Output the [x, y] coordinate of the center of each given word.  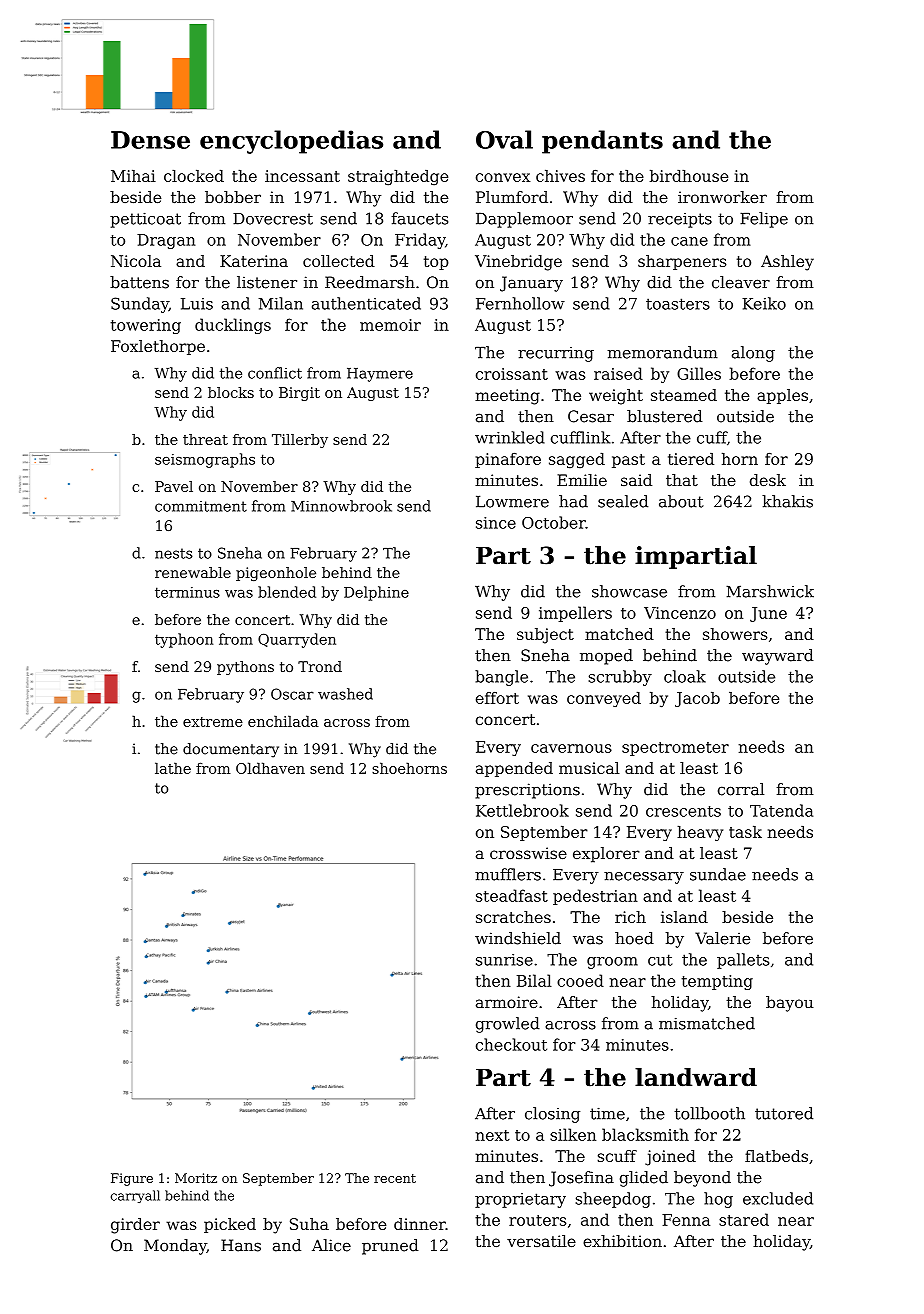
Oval [504, 139]
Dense [150, 140]
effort [497, 698]
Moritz [196, 1178]
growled [508, 1025]
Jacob [697, 699]
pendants [602, 142]
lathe [173, 768]
